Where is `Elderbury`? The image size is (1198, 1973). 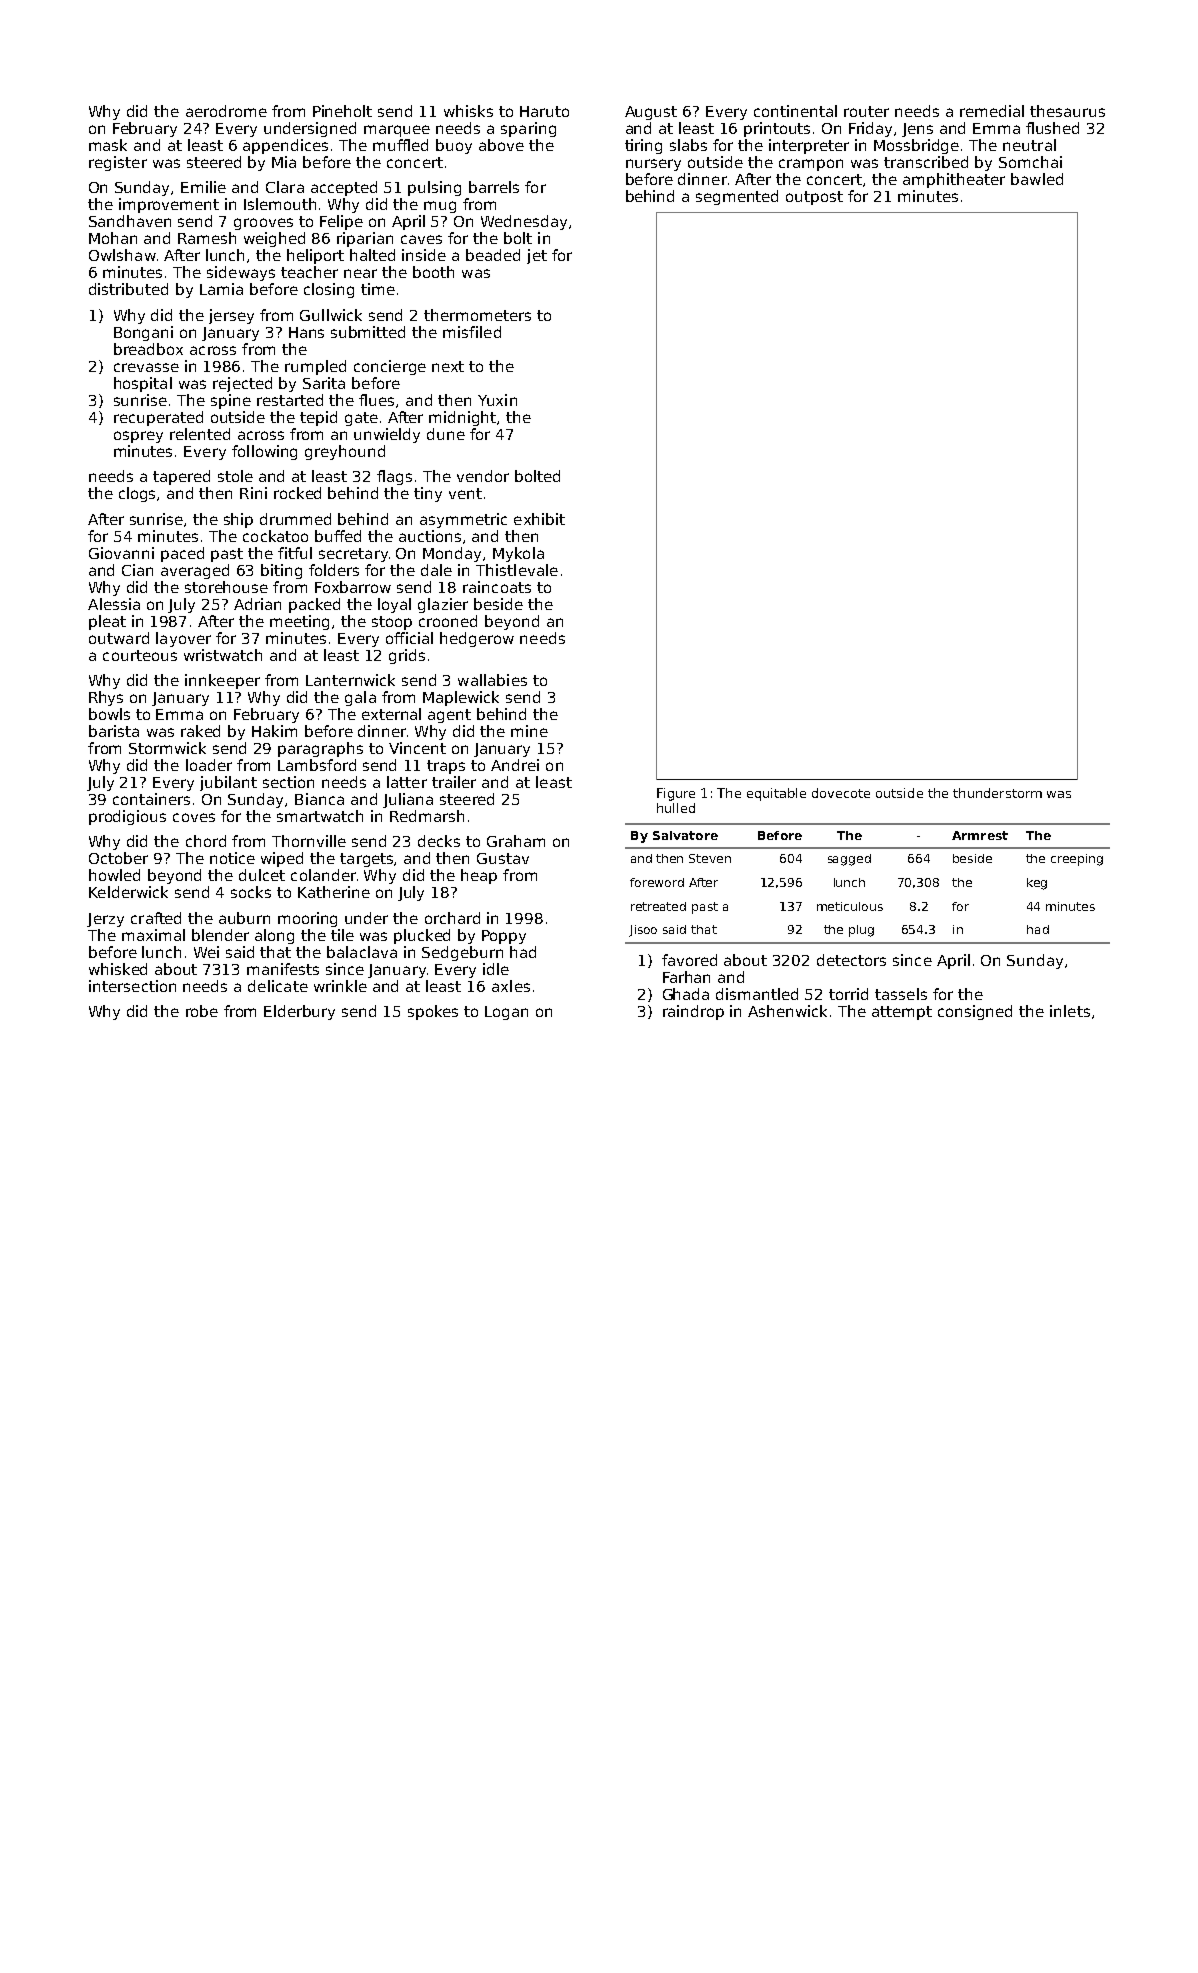
Elderbury is located at coordinates (299, 1012).
